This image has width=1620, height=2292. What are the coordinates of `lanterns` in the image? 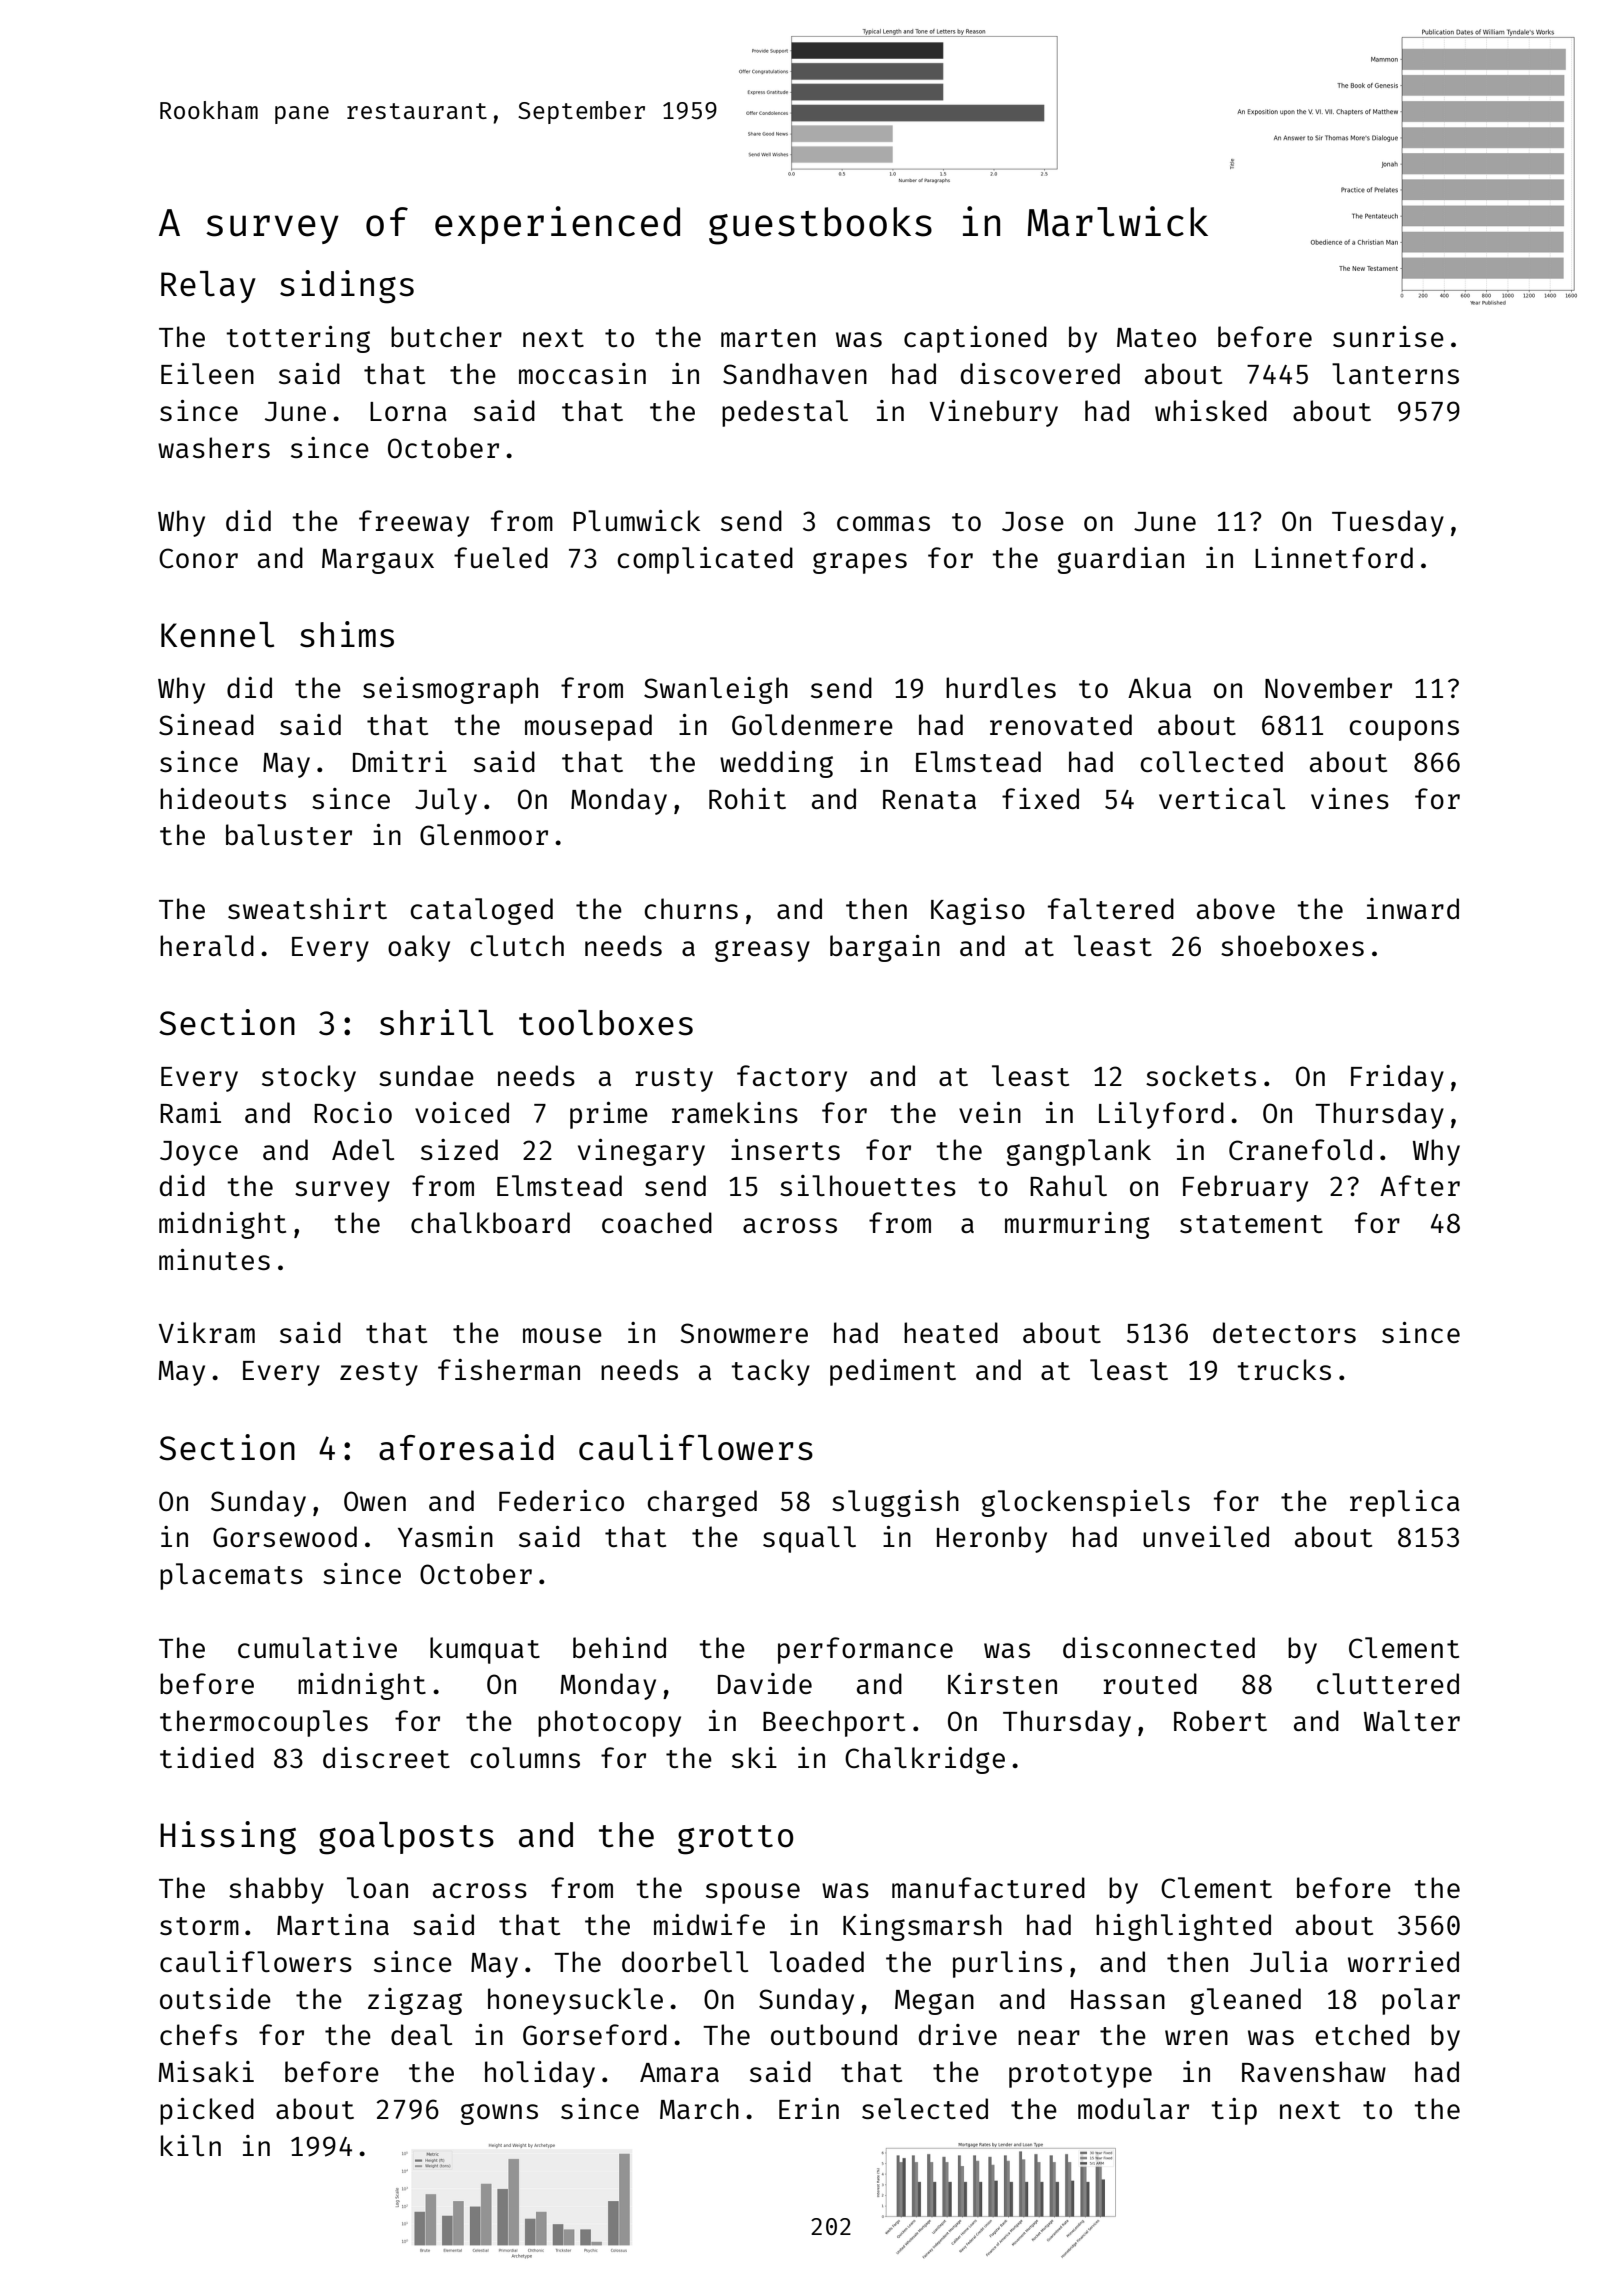 It's located at (1395, 373).
